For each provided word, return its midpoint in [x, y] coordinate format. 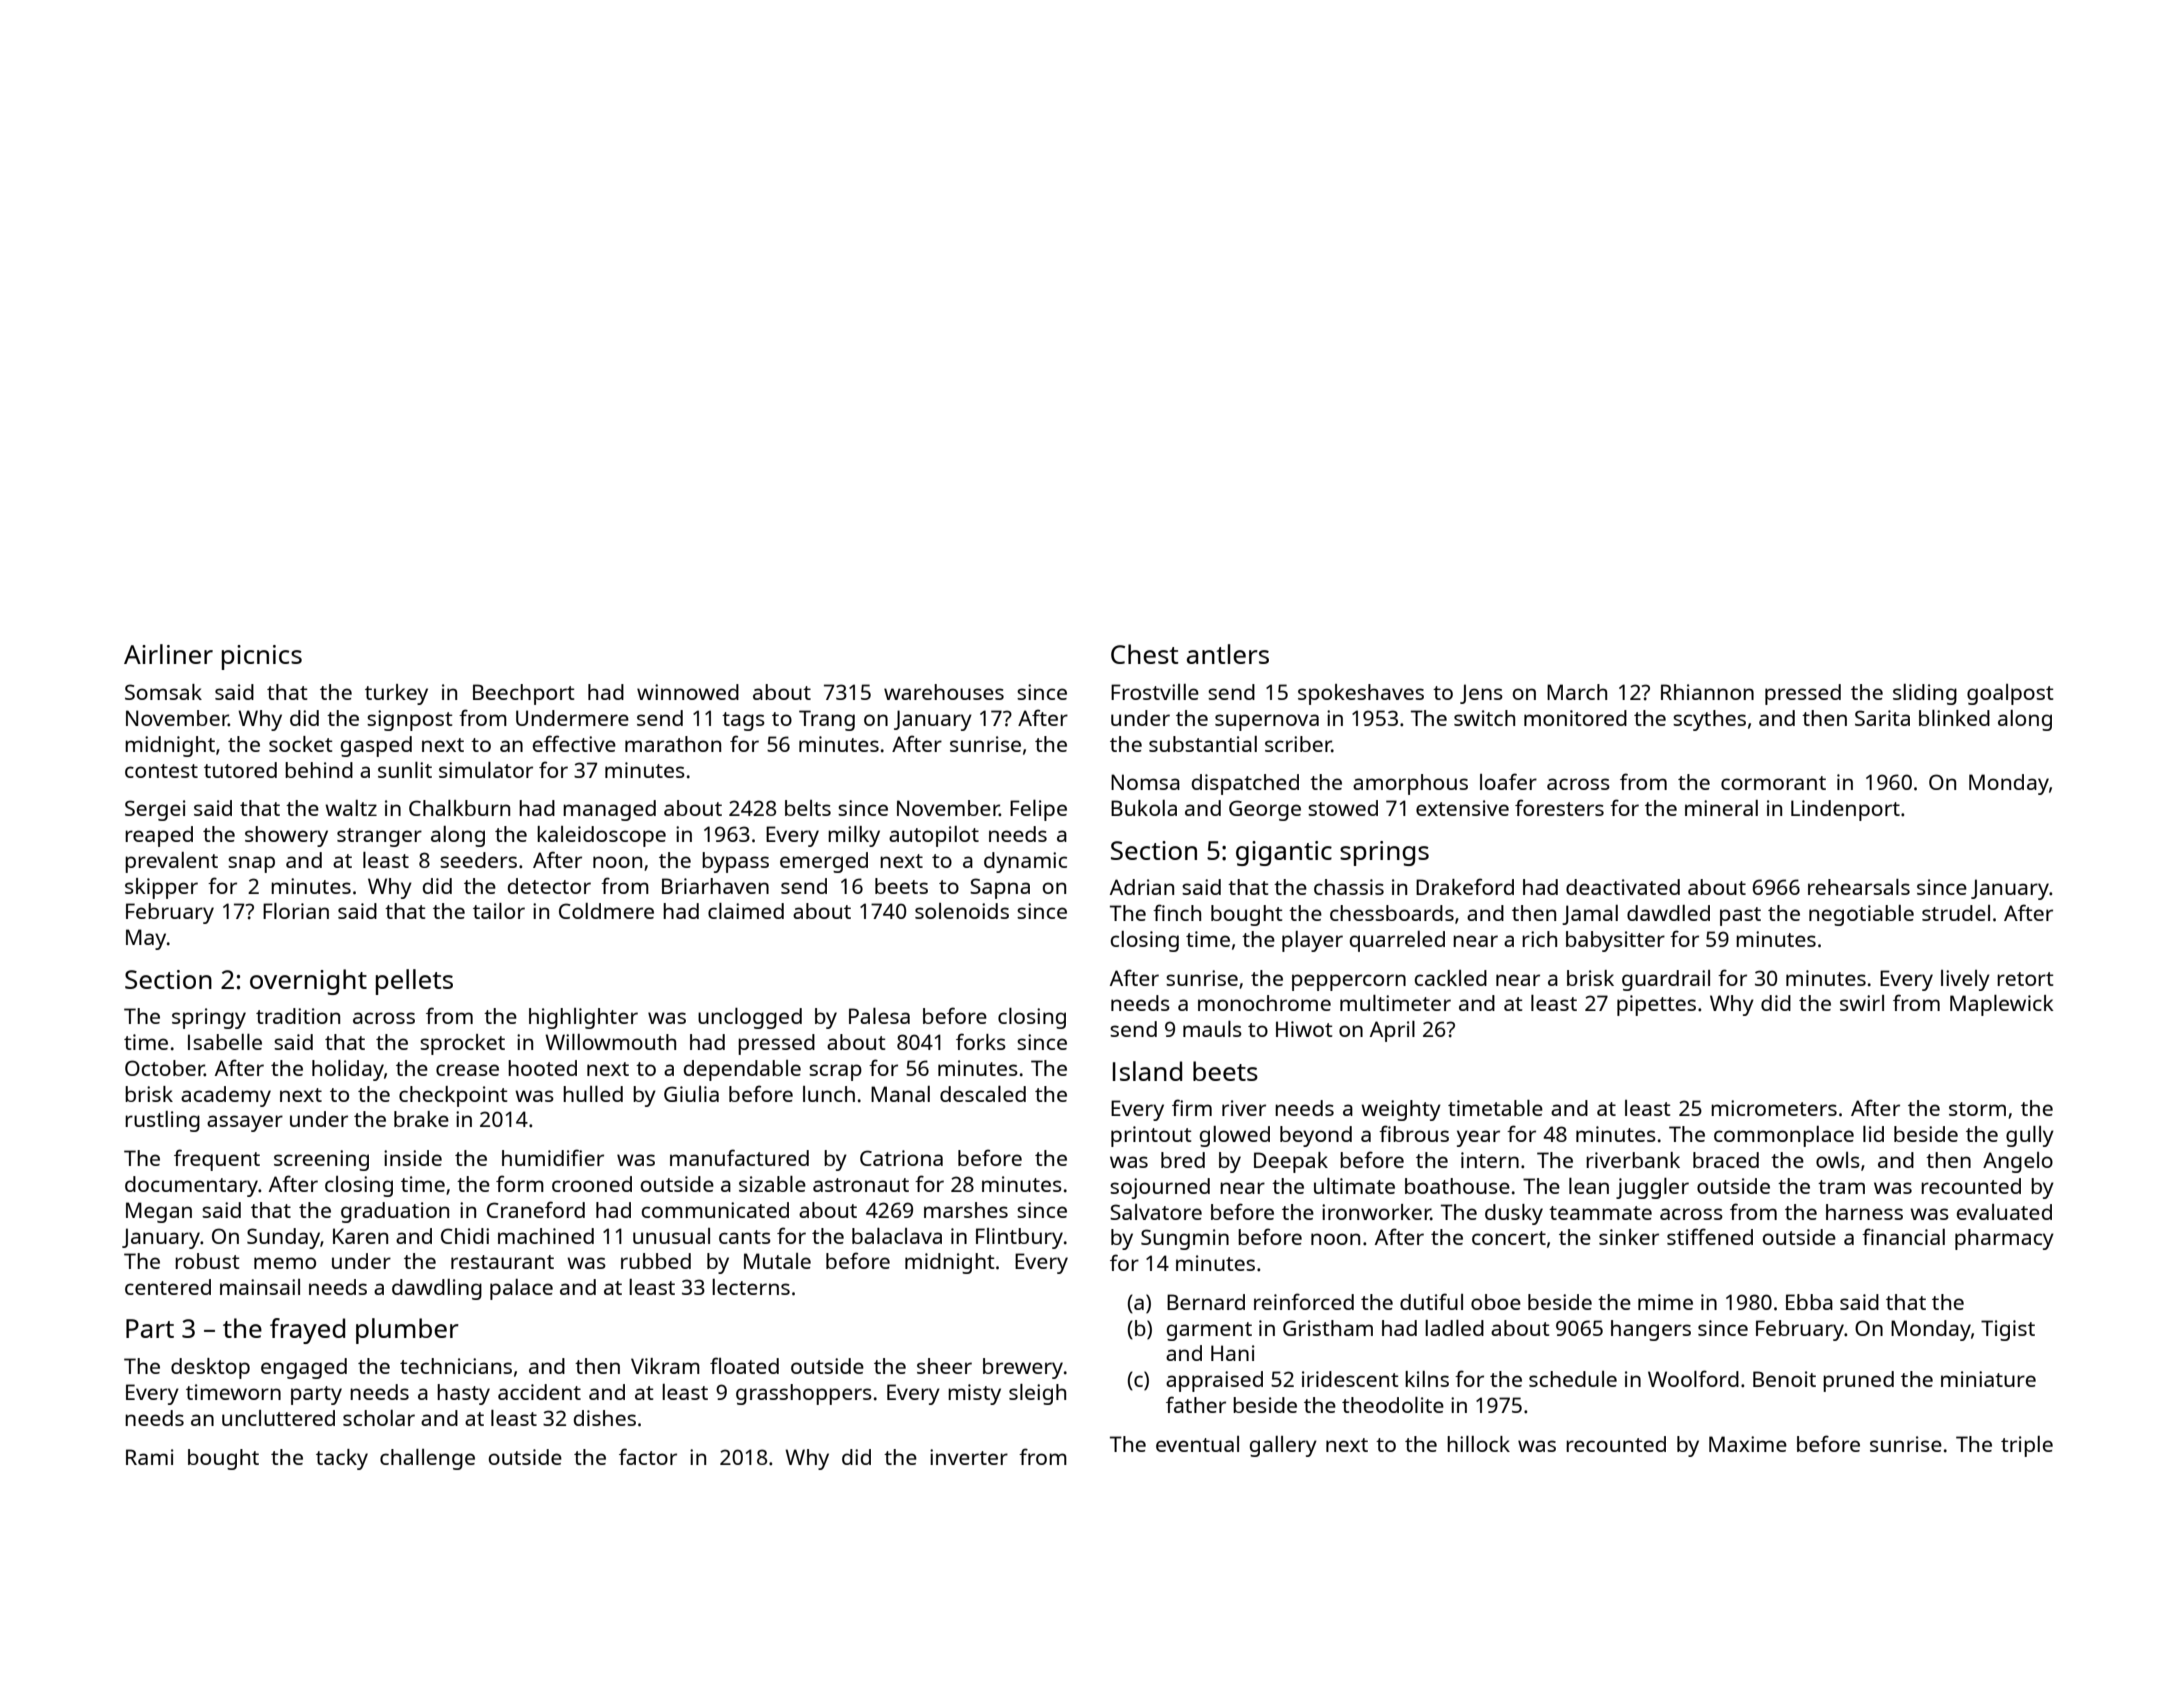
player [1312, 941]
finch [1177, 912]
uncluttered [278, 1418]
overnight [308, 982]
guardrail [1666, 980]
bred [1183, 1160]
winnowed [688, 692]
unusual [671, 1236]
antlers [1228, 654]
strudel [1956, 913]
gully [2030, 1136]
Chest [1145, 654]
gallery [1283, 1446]
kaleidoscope [601, 836]
